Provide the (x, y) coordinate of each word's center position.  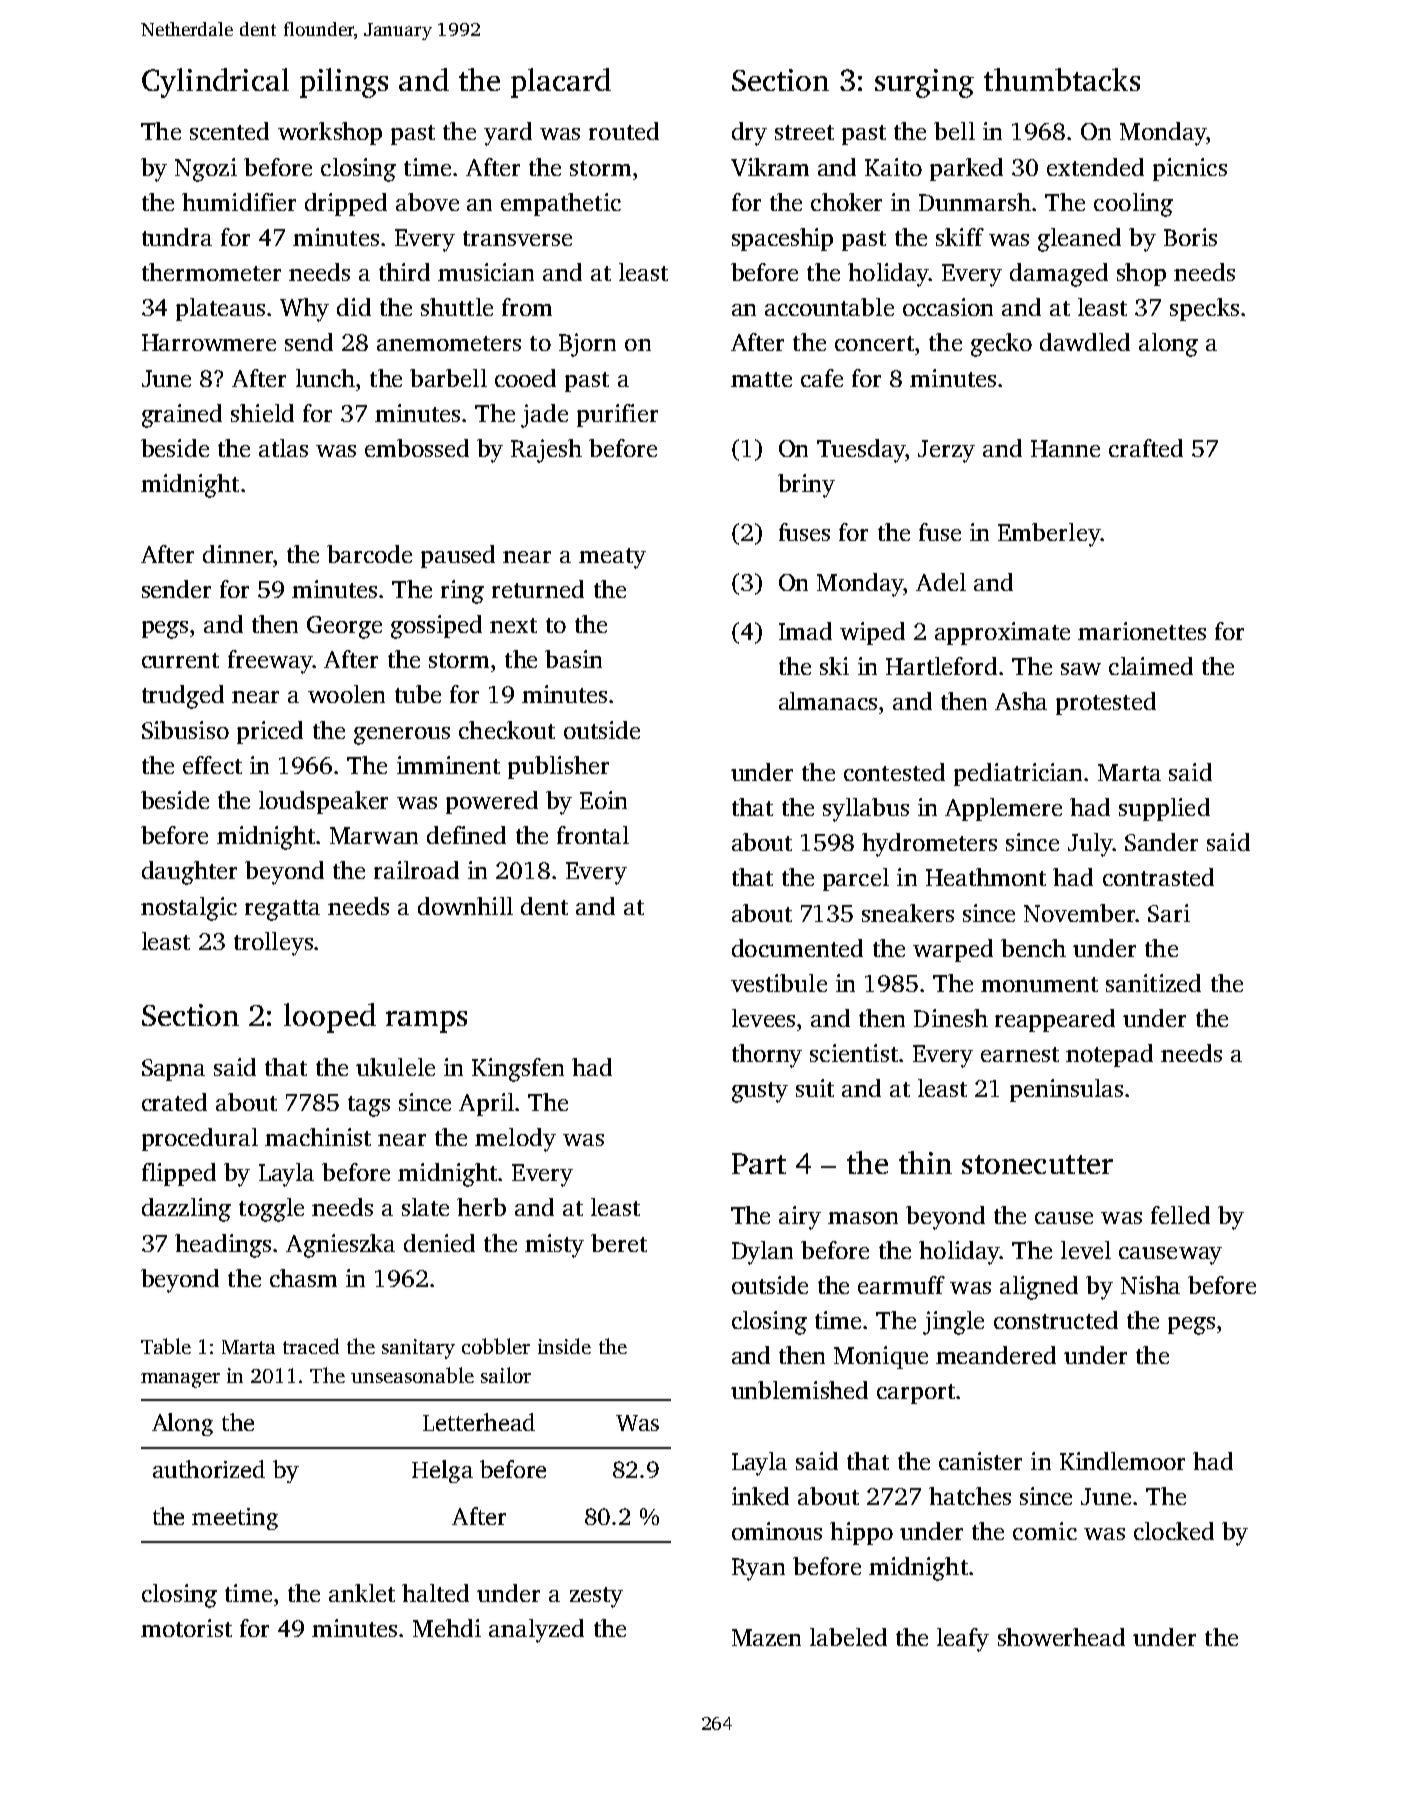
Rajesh (546, 451)
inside (564, 1346)
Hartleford (941, 666)
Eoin (603, 800)
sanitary (418, 1349)
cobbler (496, 1346)
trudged (183, 697)
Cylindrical (215, 83)
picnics (1190, 169)
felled (1180, 1215)
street (804, 132)
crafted (1146, 448)
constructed (1056, 1320)
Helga (442, 1471)
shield (262, 413)
